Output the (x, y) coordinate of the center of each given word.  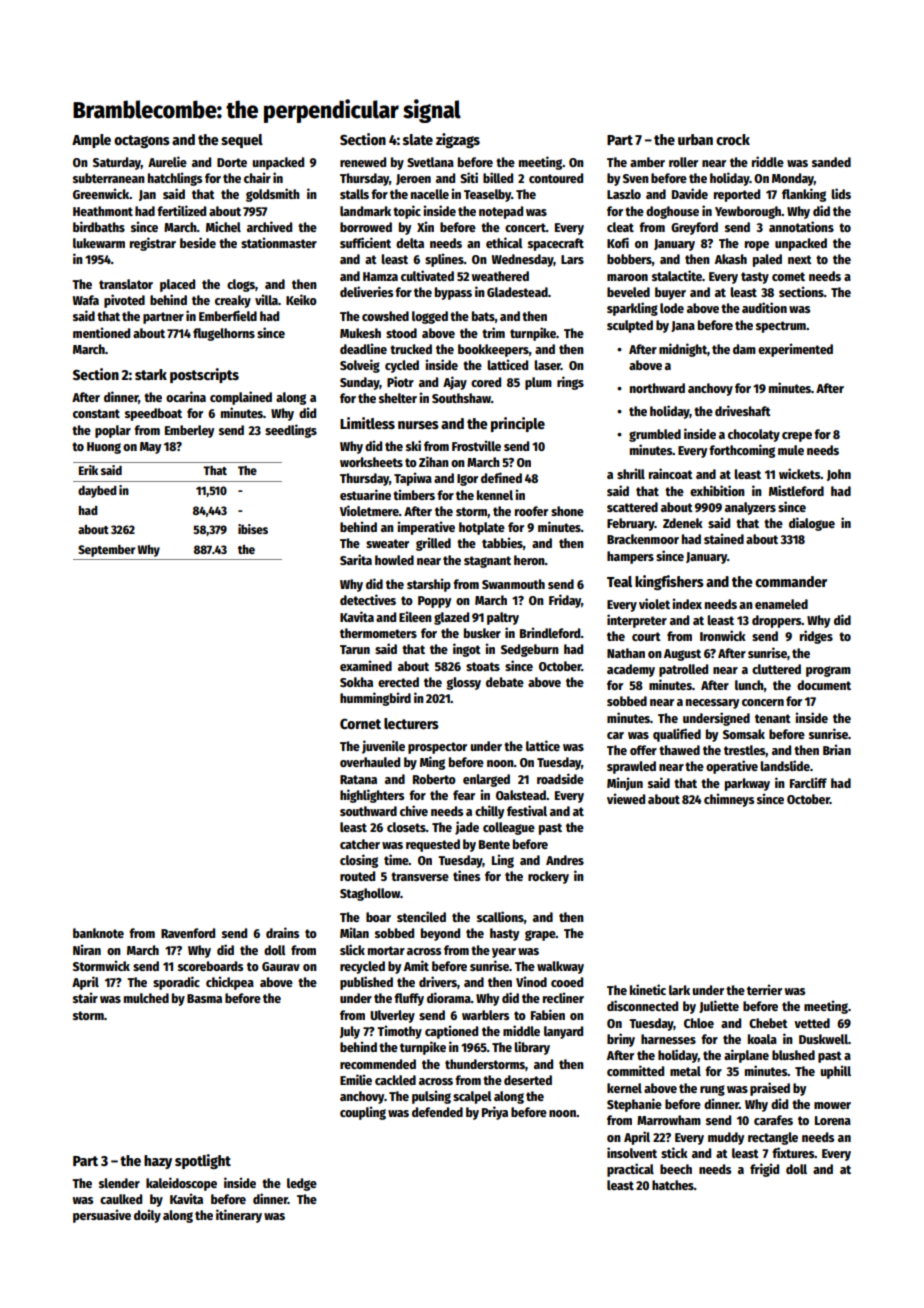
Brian (837, 749)
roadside (560, 778)
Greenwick (101, 193)
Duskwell (823, 1039)
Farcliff (808, 782)
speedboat (153, 414)
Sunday (360, 383)
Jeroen (413, 179)
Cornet (360, 723)
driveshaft (743, 410)
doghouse (672, 212)
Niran (87, 949)
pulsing (431, 1097)
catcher (360, 844)
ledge (302, 1184)
